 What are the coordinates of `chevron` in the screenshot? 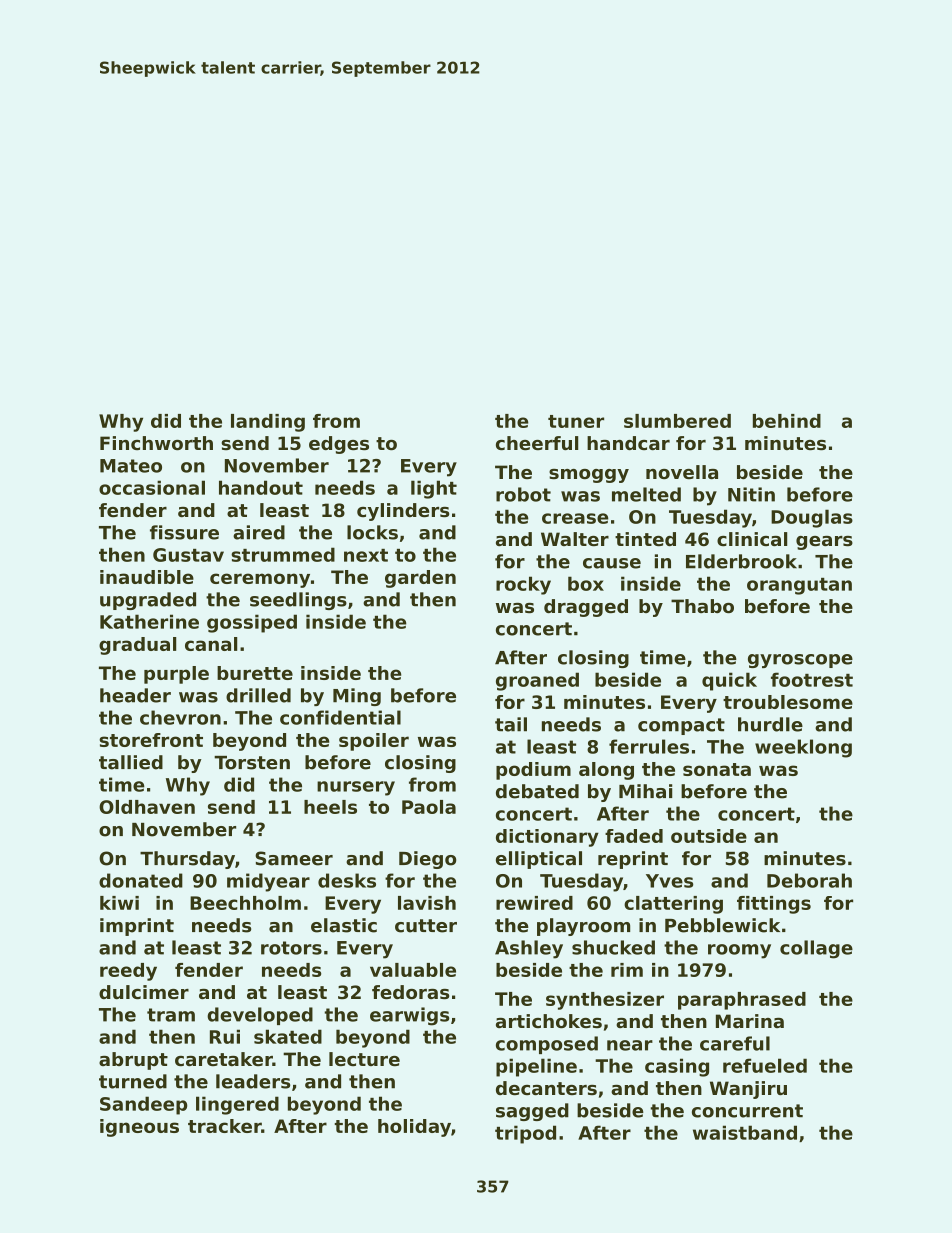 It's located at (180, 717).
